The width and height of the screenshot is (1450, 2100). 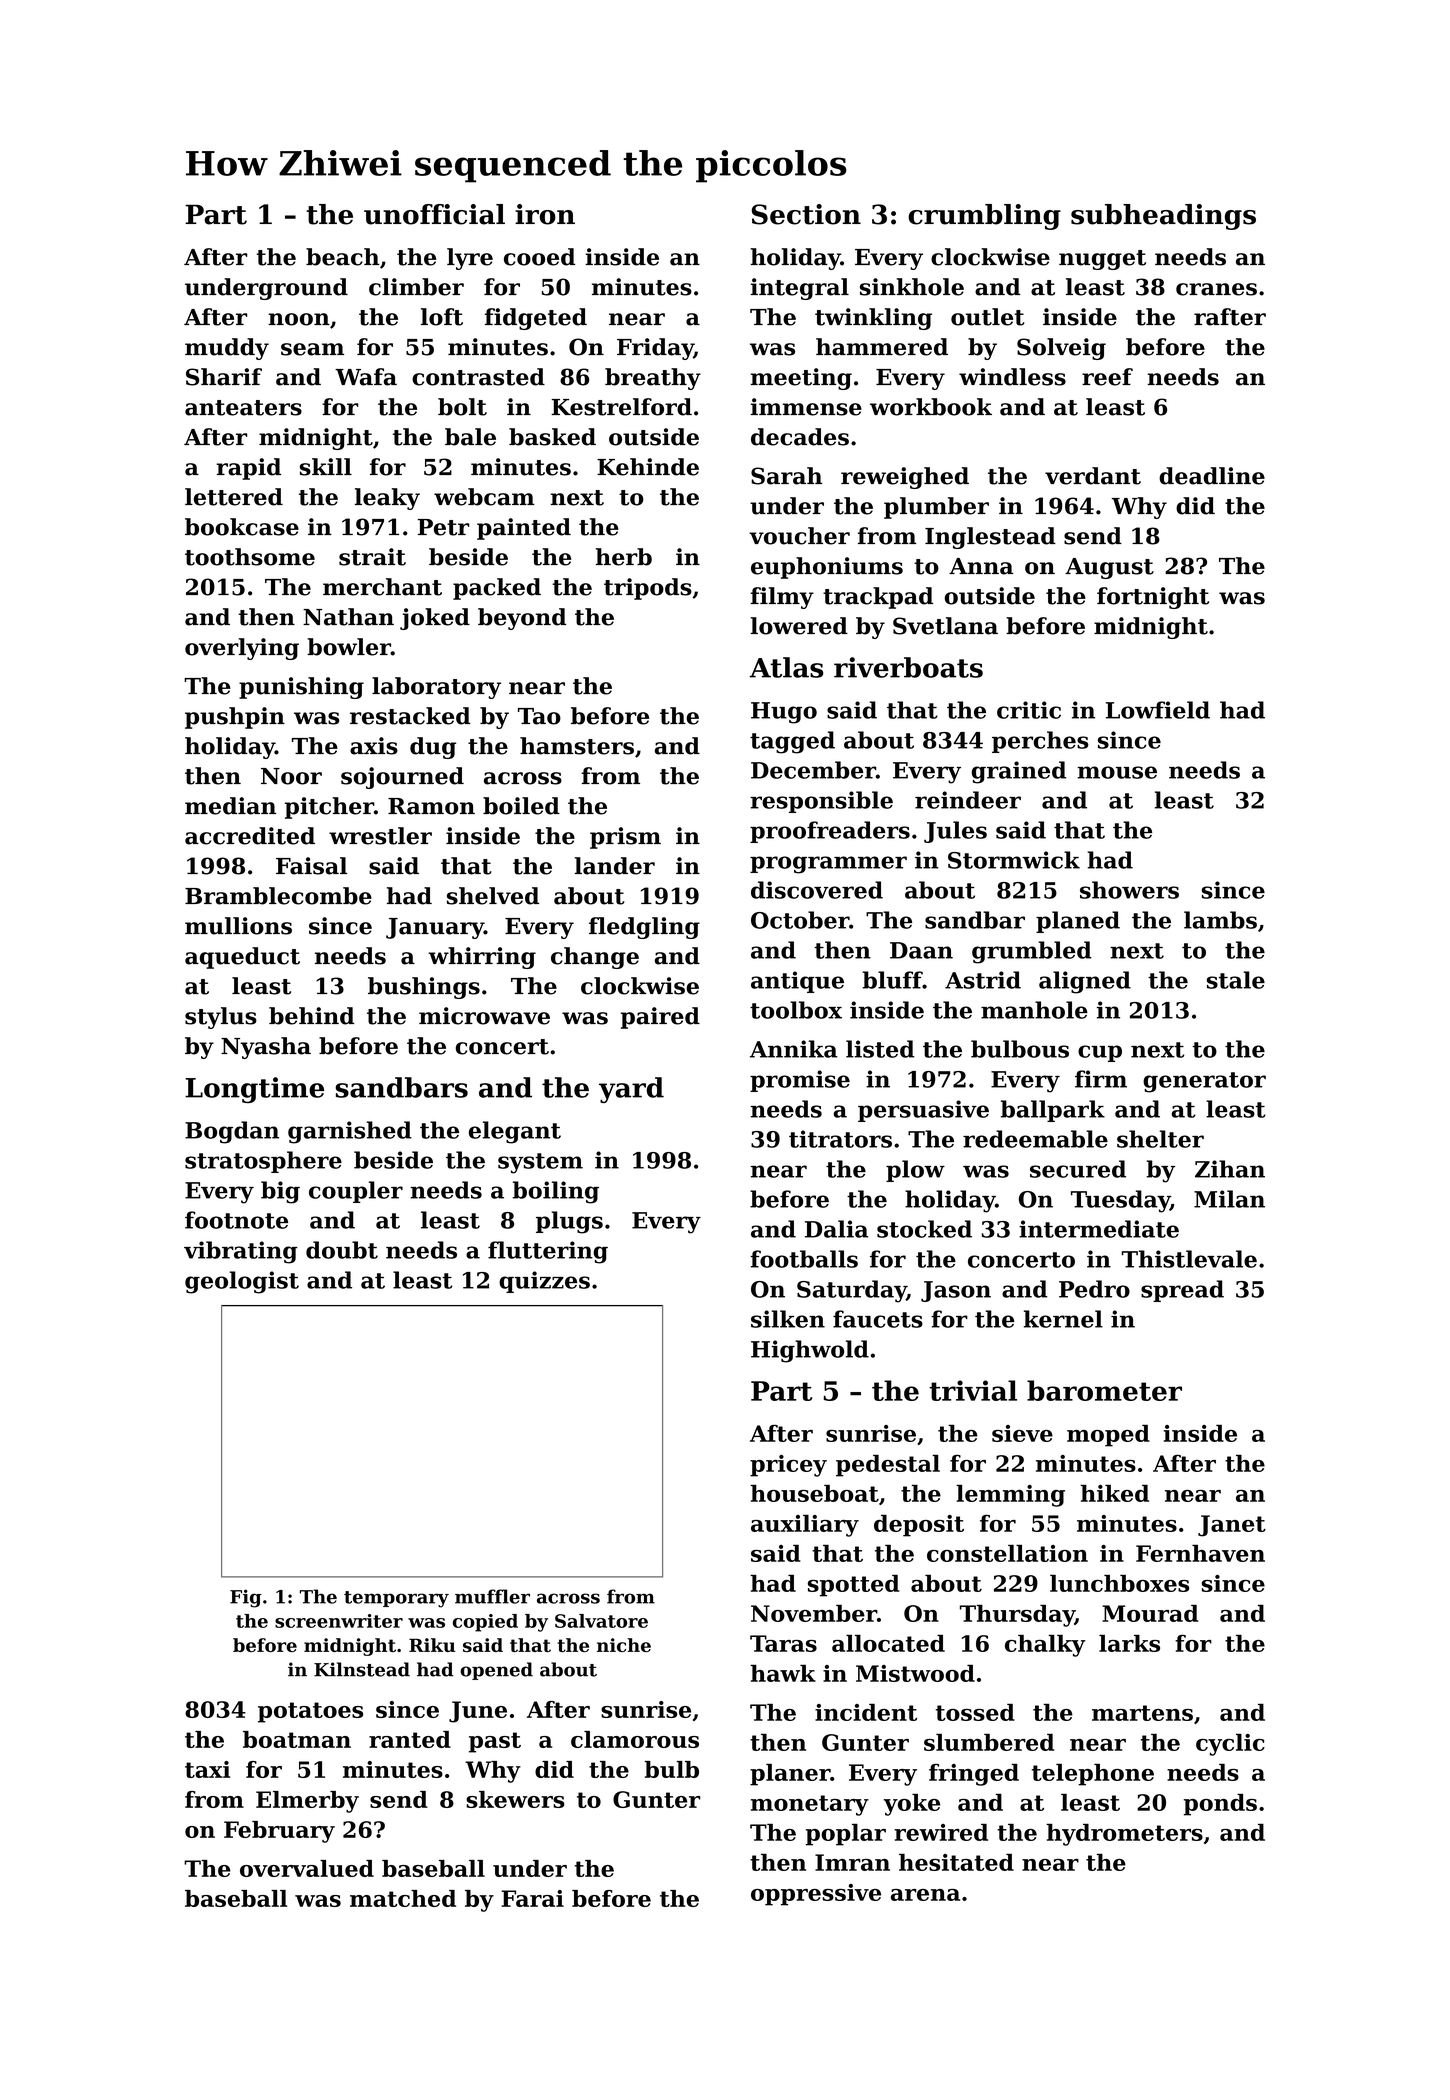 I want to click on paired, so click(x=660, y=1018).
